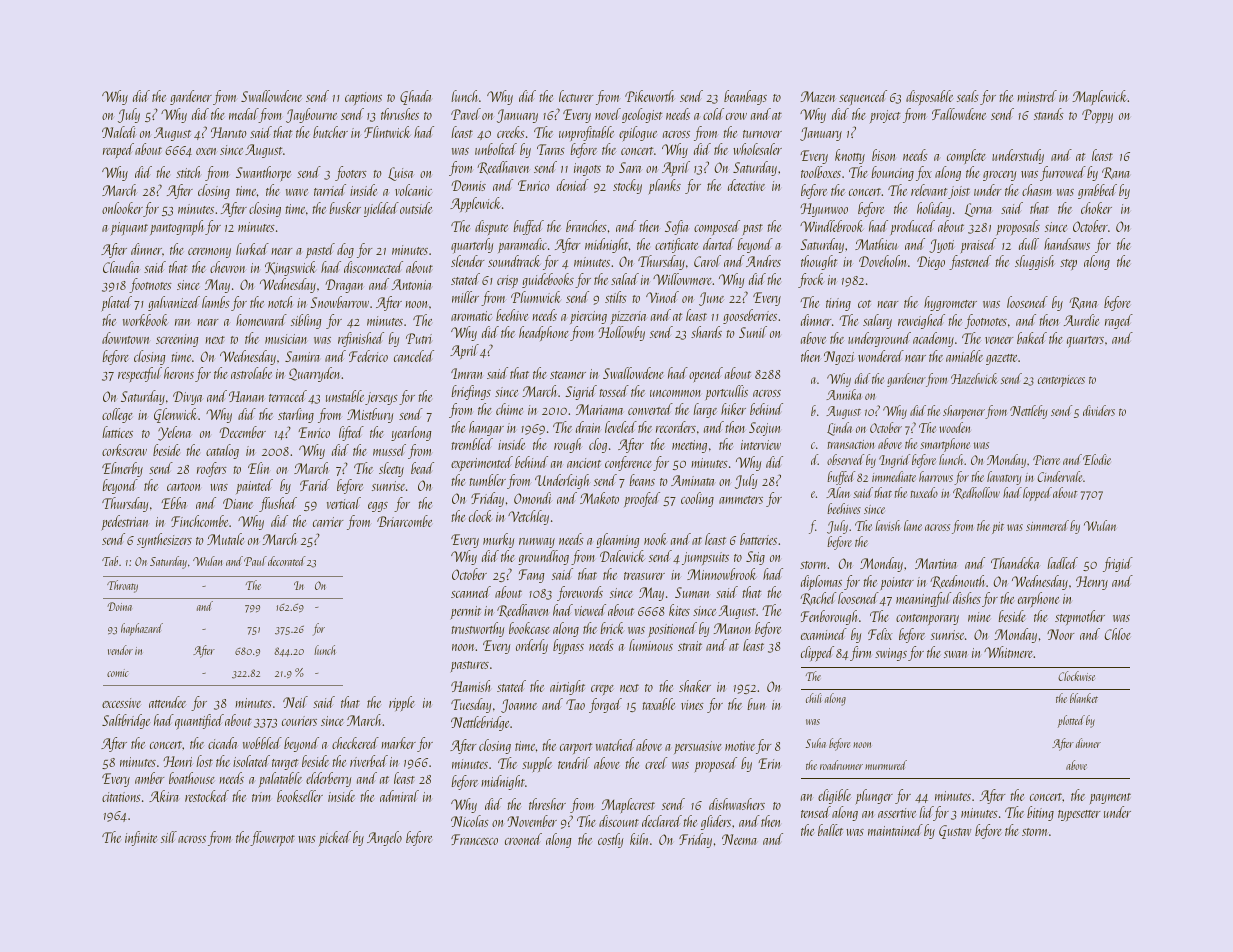 The image size is (1233, 952). I want to click on Mutale, so click(225, 539).
